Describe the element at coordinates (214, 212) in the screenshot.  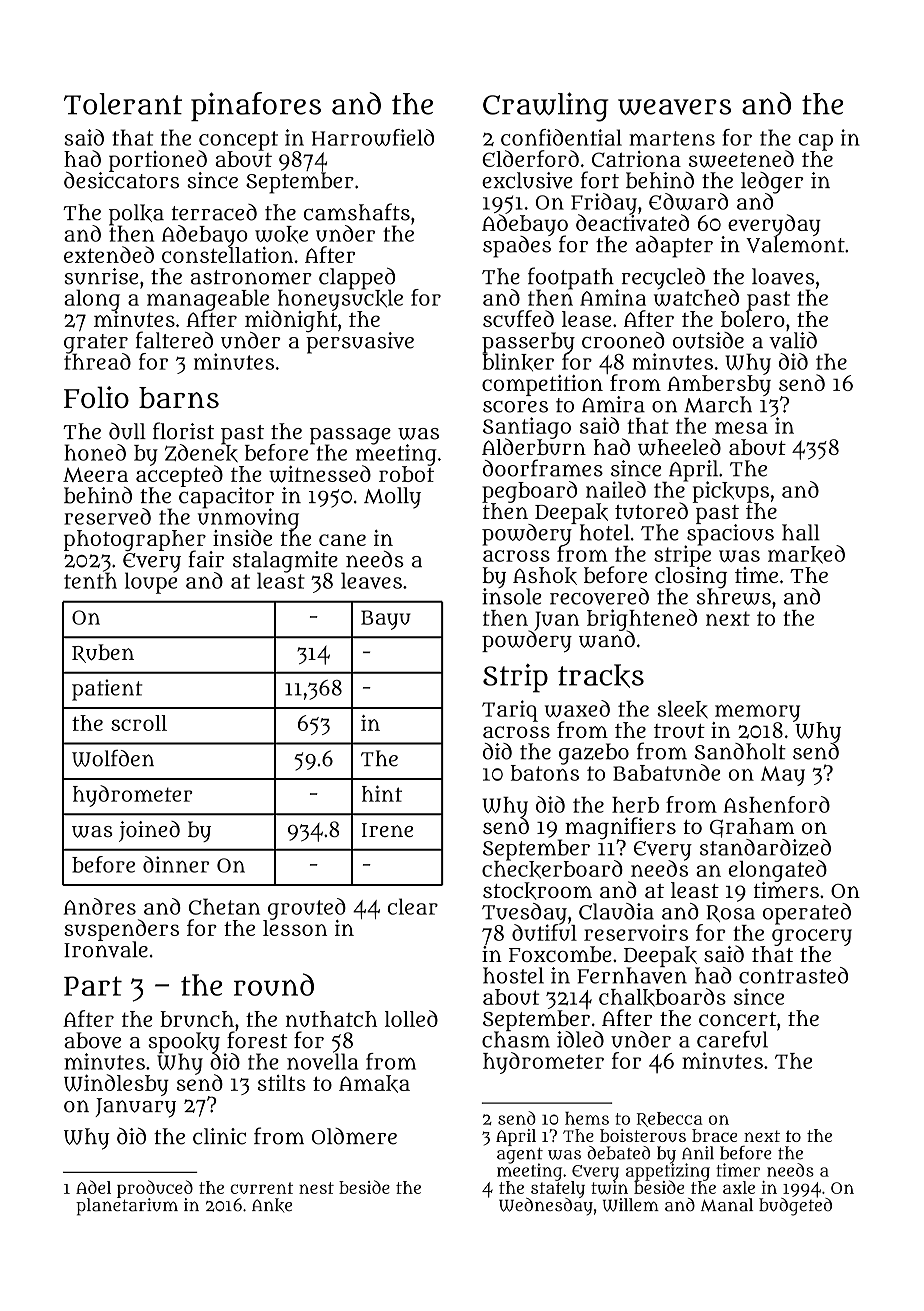
I see `terraced` at that location.
